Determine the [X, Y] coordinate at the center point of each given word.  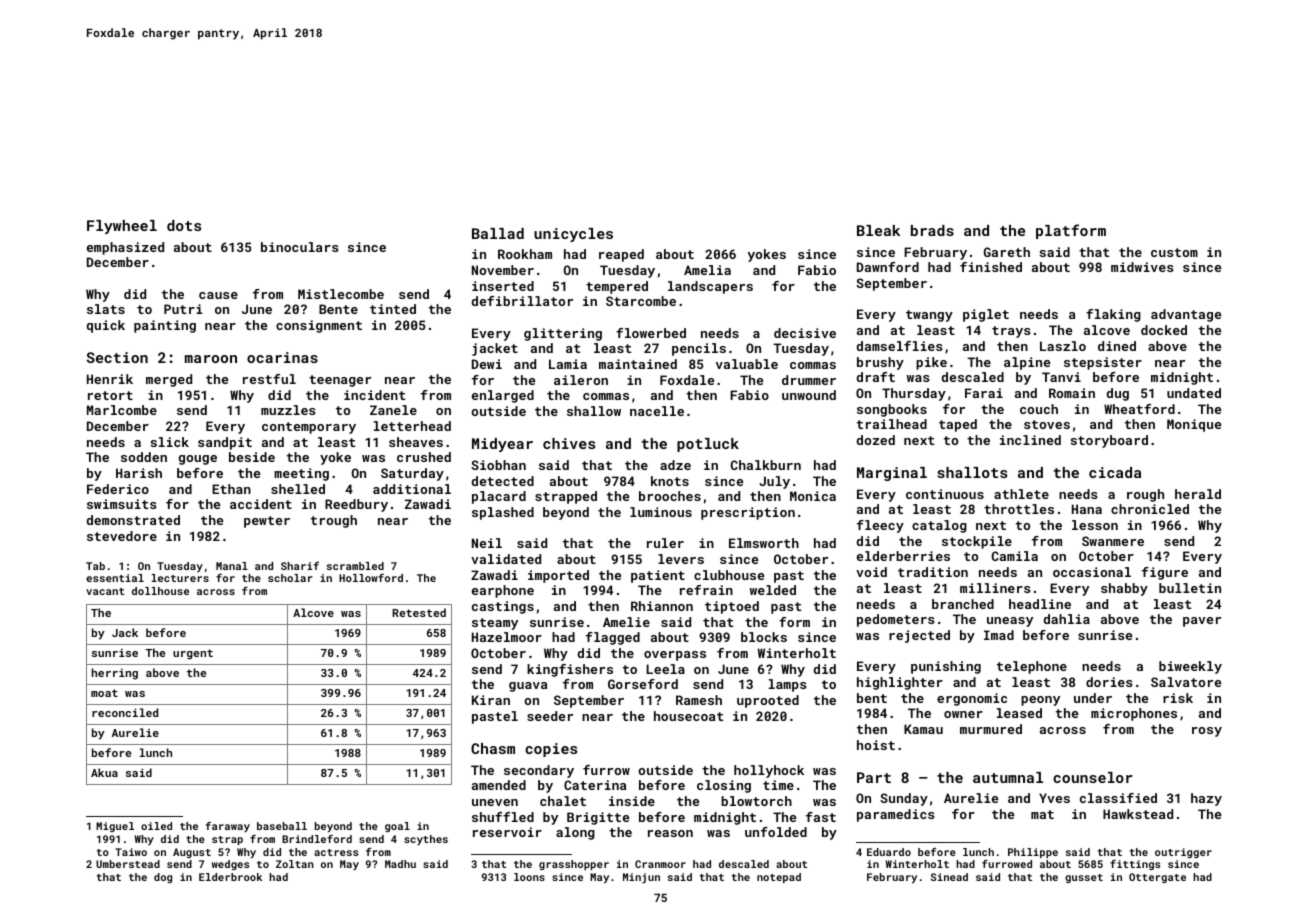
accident [261, 504]
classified [1118, 798]
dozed [876, 440]
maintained [638, 364]
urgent [193, 654]
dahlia [1067, 619]
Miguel [115, 827]
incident [374, 395]
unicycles [573, 235]
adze [675, 465]
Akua [104, 772]
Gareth [1007, 252]
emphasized [125, 248]
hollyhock [769, 771]
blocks [764, 637]
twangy [929, 316]
